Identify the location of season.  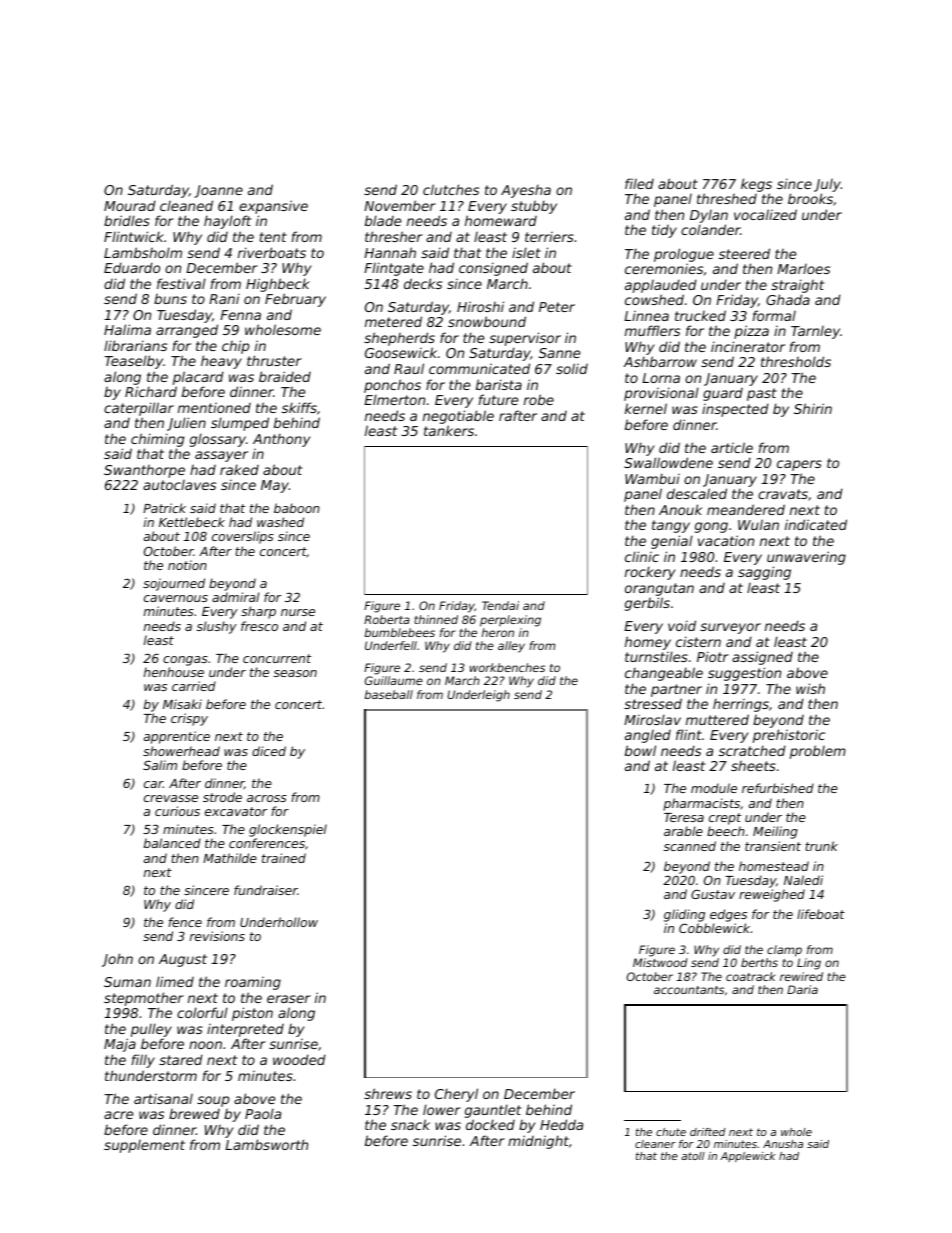
(295, 673).
